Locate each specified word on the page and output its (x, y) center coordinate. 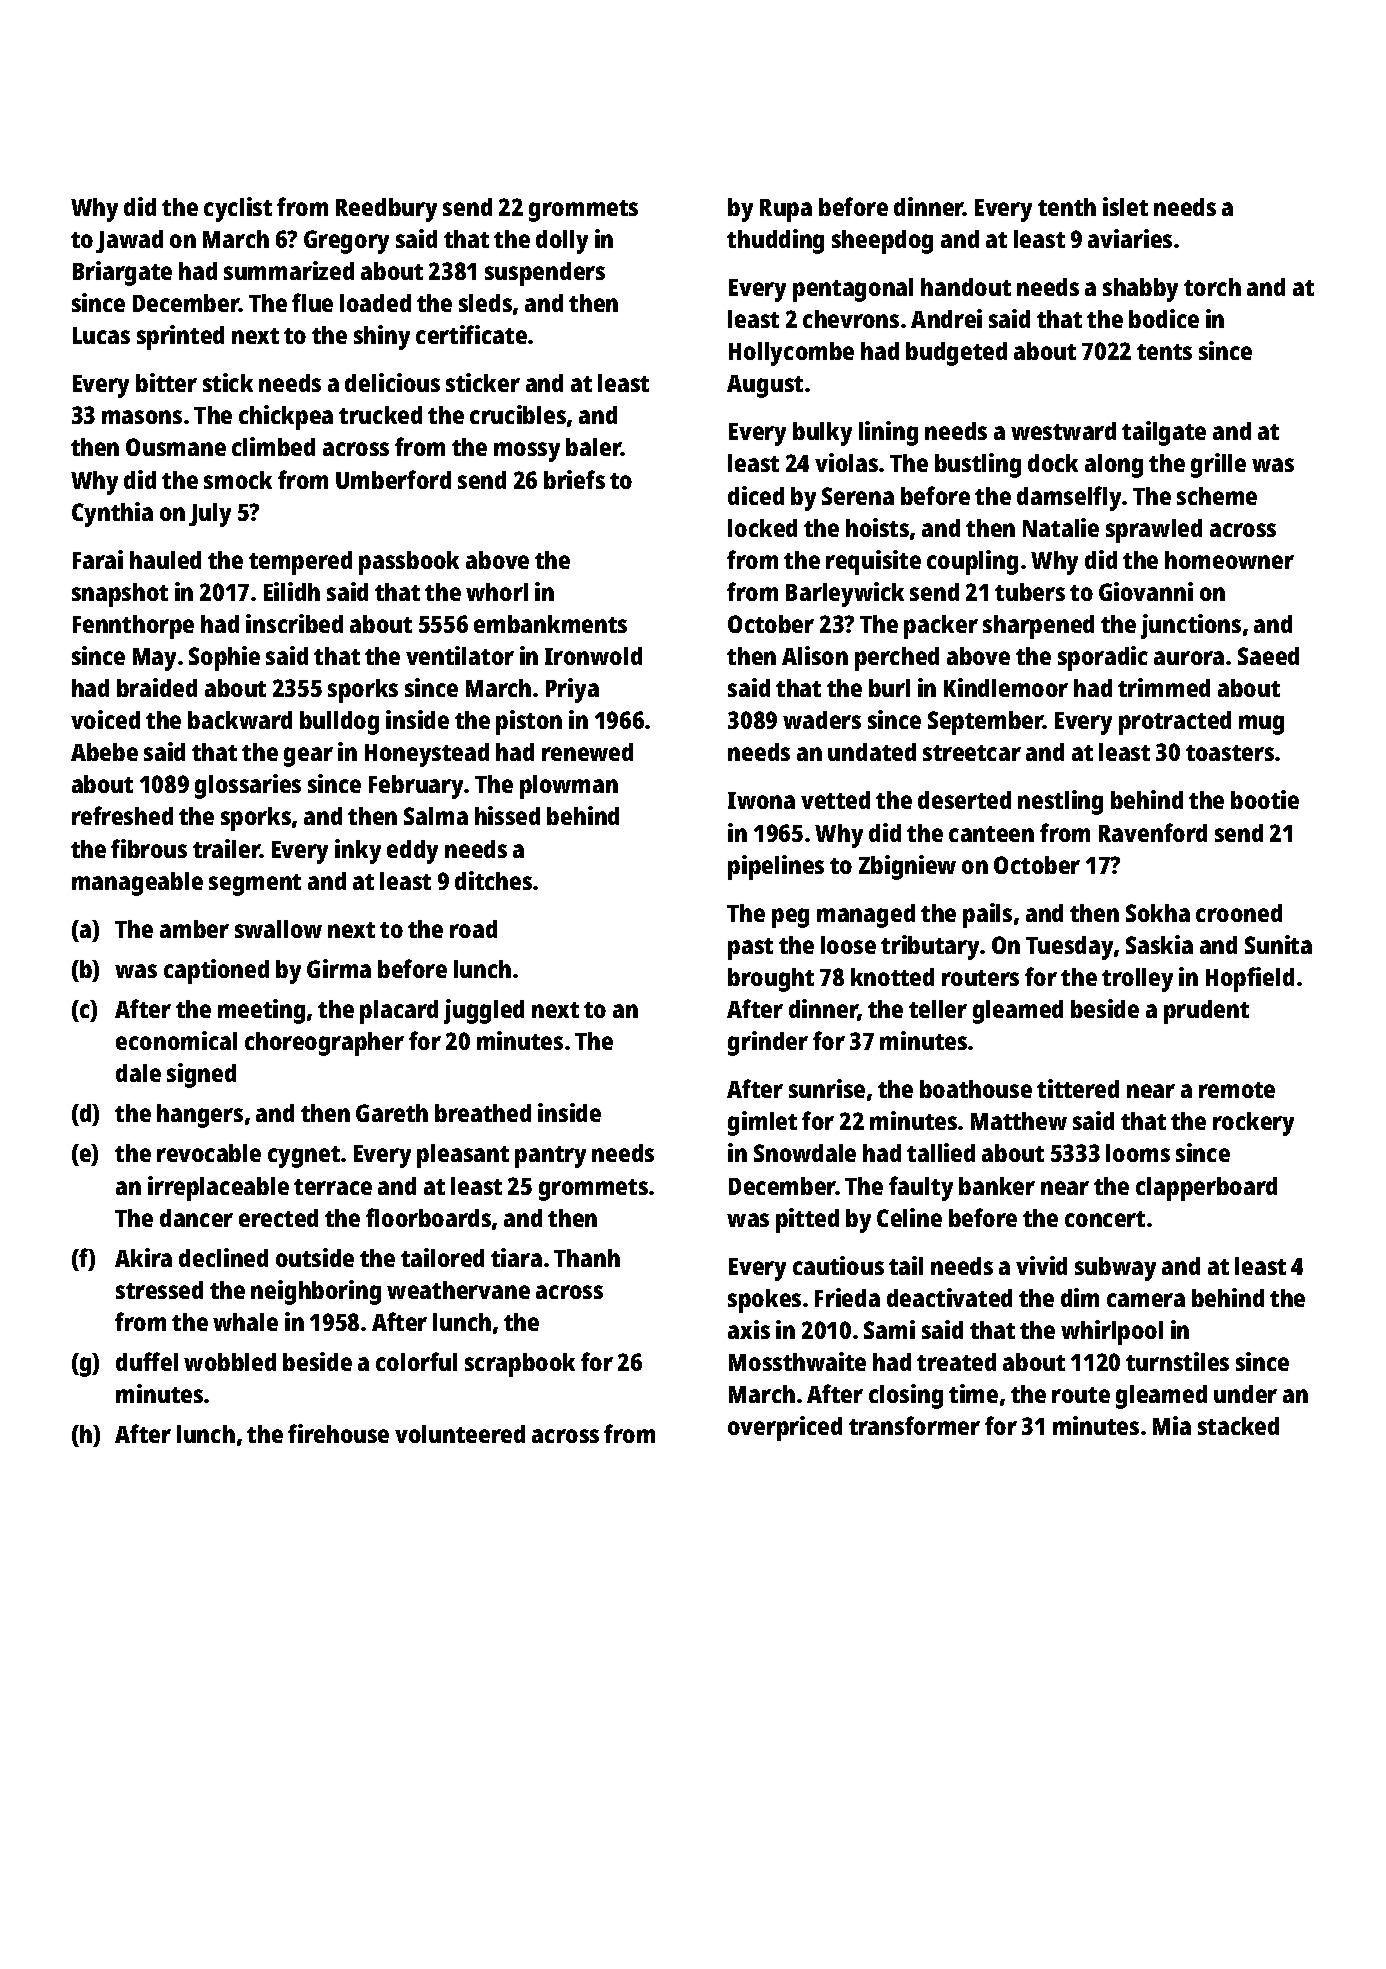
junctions (1191, 626)
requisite (873, 562)
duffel (147, 1361)
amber (194, 929)
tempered (300, 563)
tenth (1067, 207)
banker (997, 1186)
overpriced (785, 1428)
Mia (1172, 1425)
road (473, 929)
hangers (200, 1116)
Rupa (786, 210)
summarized (289, 270)
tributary (930, 947)
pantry (550, 1157)
